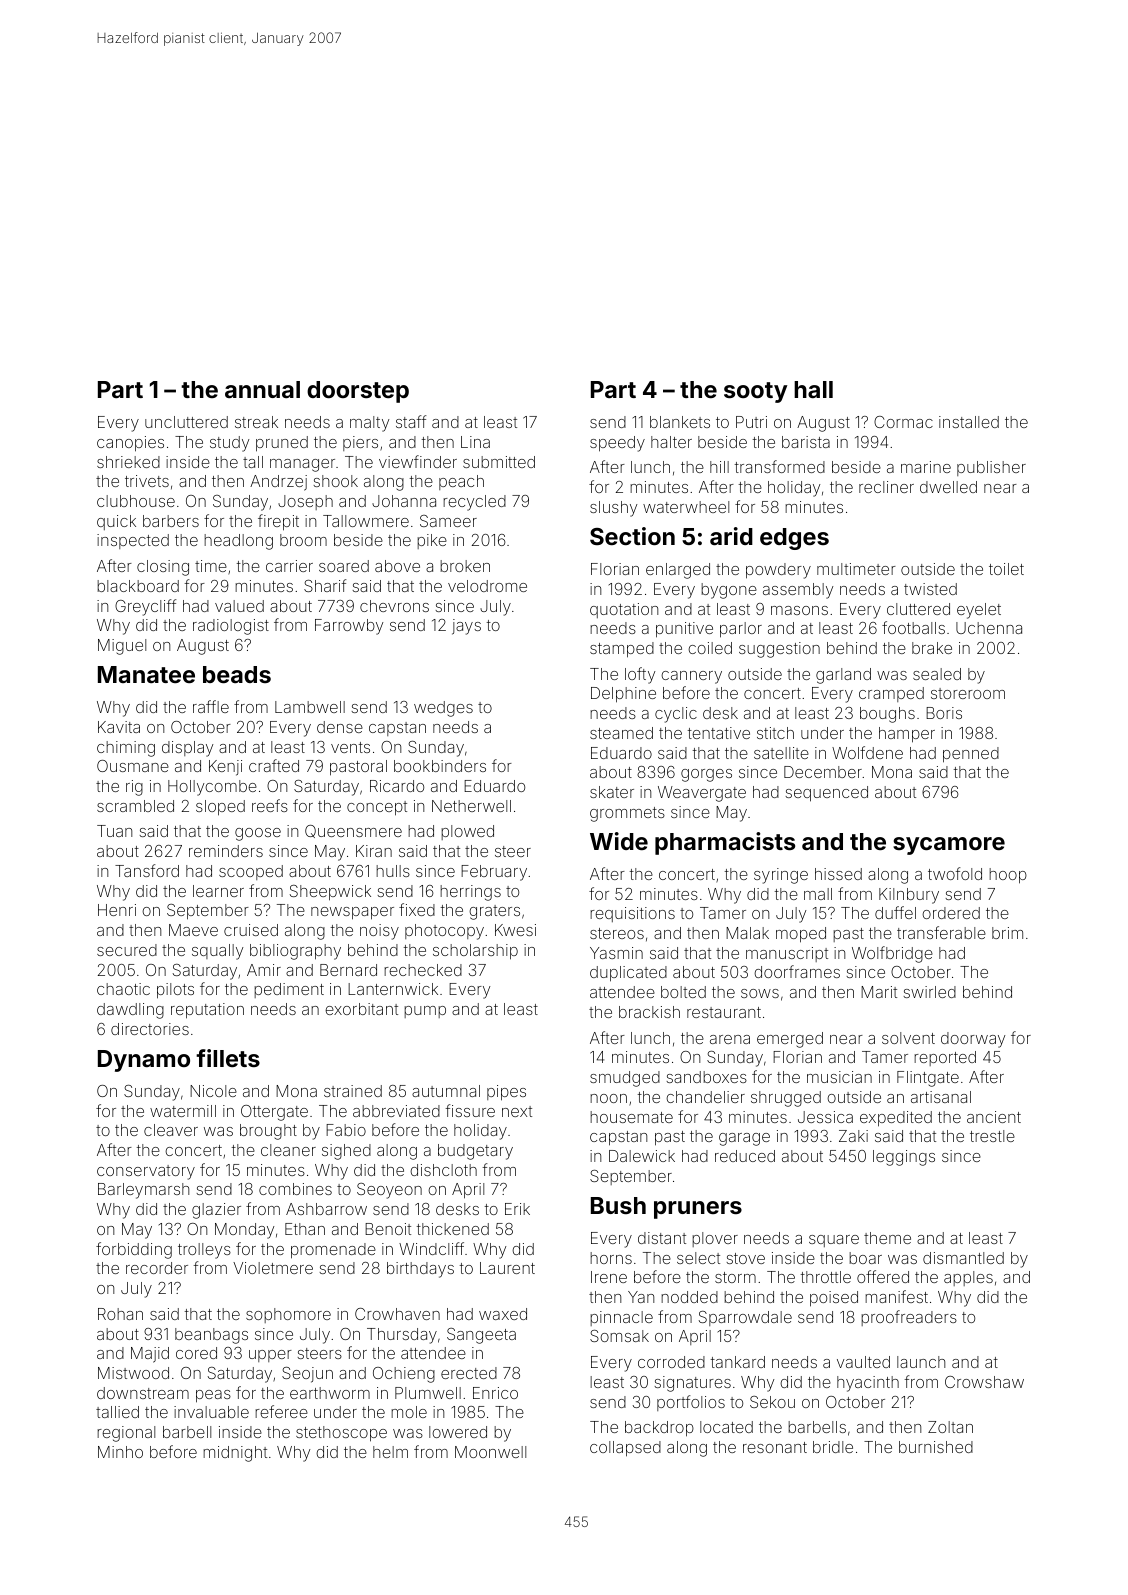 The image size is (1128, 1595). Describe the element at coordinates (490, 1452) in the image. I see `Moonwell` at that location.
